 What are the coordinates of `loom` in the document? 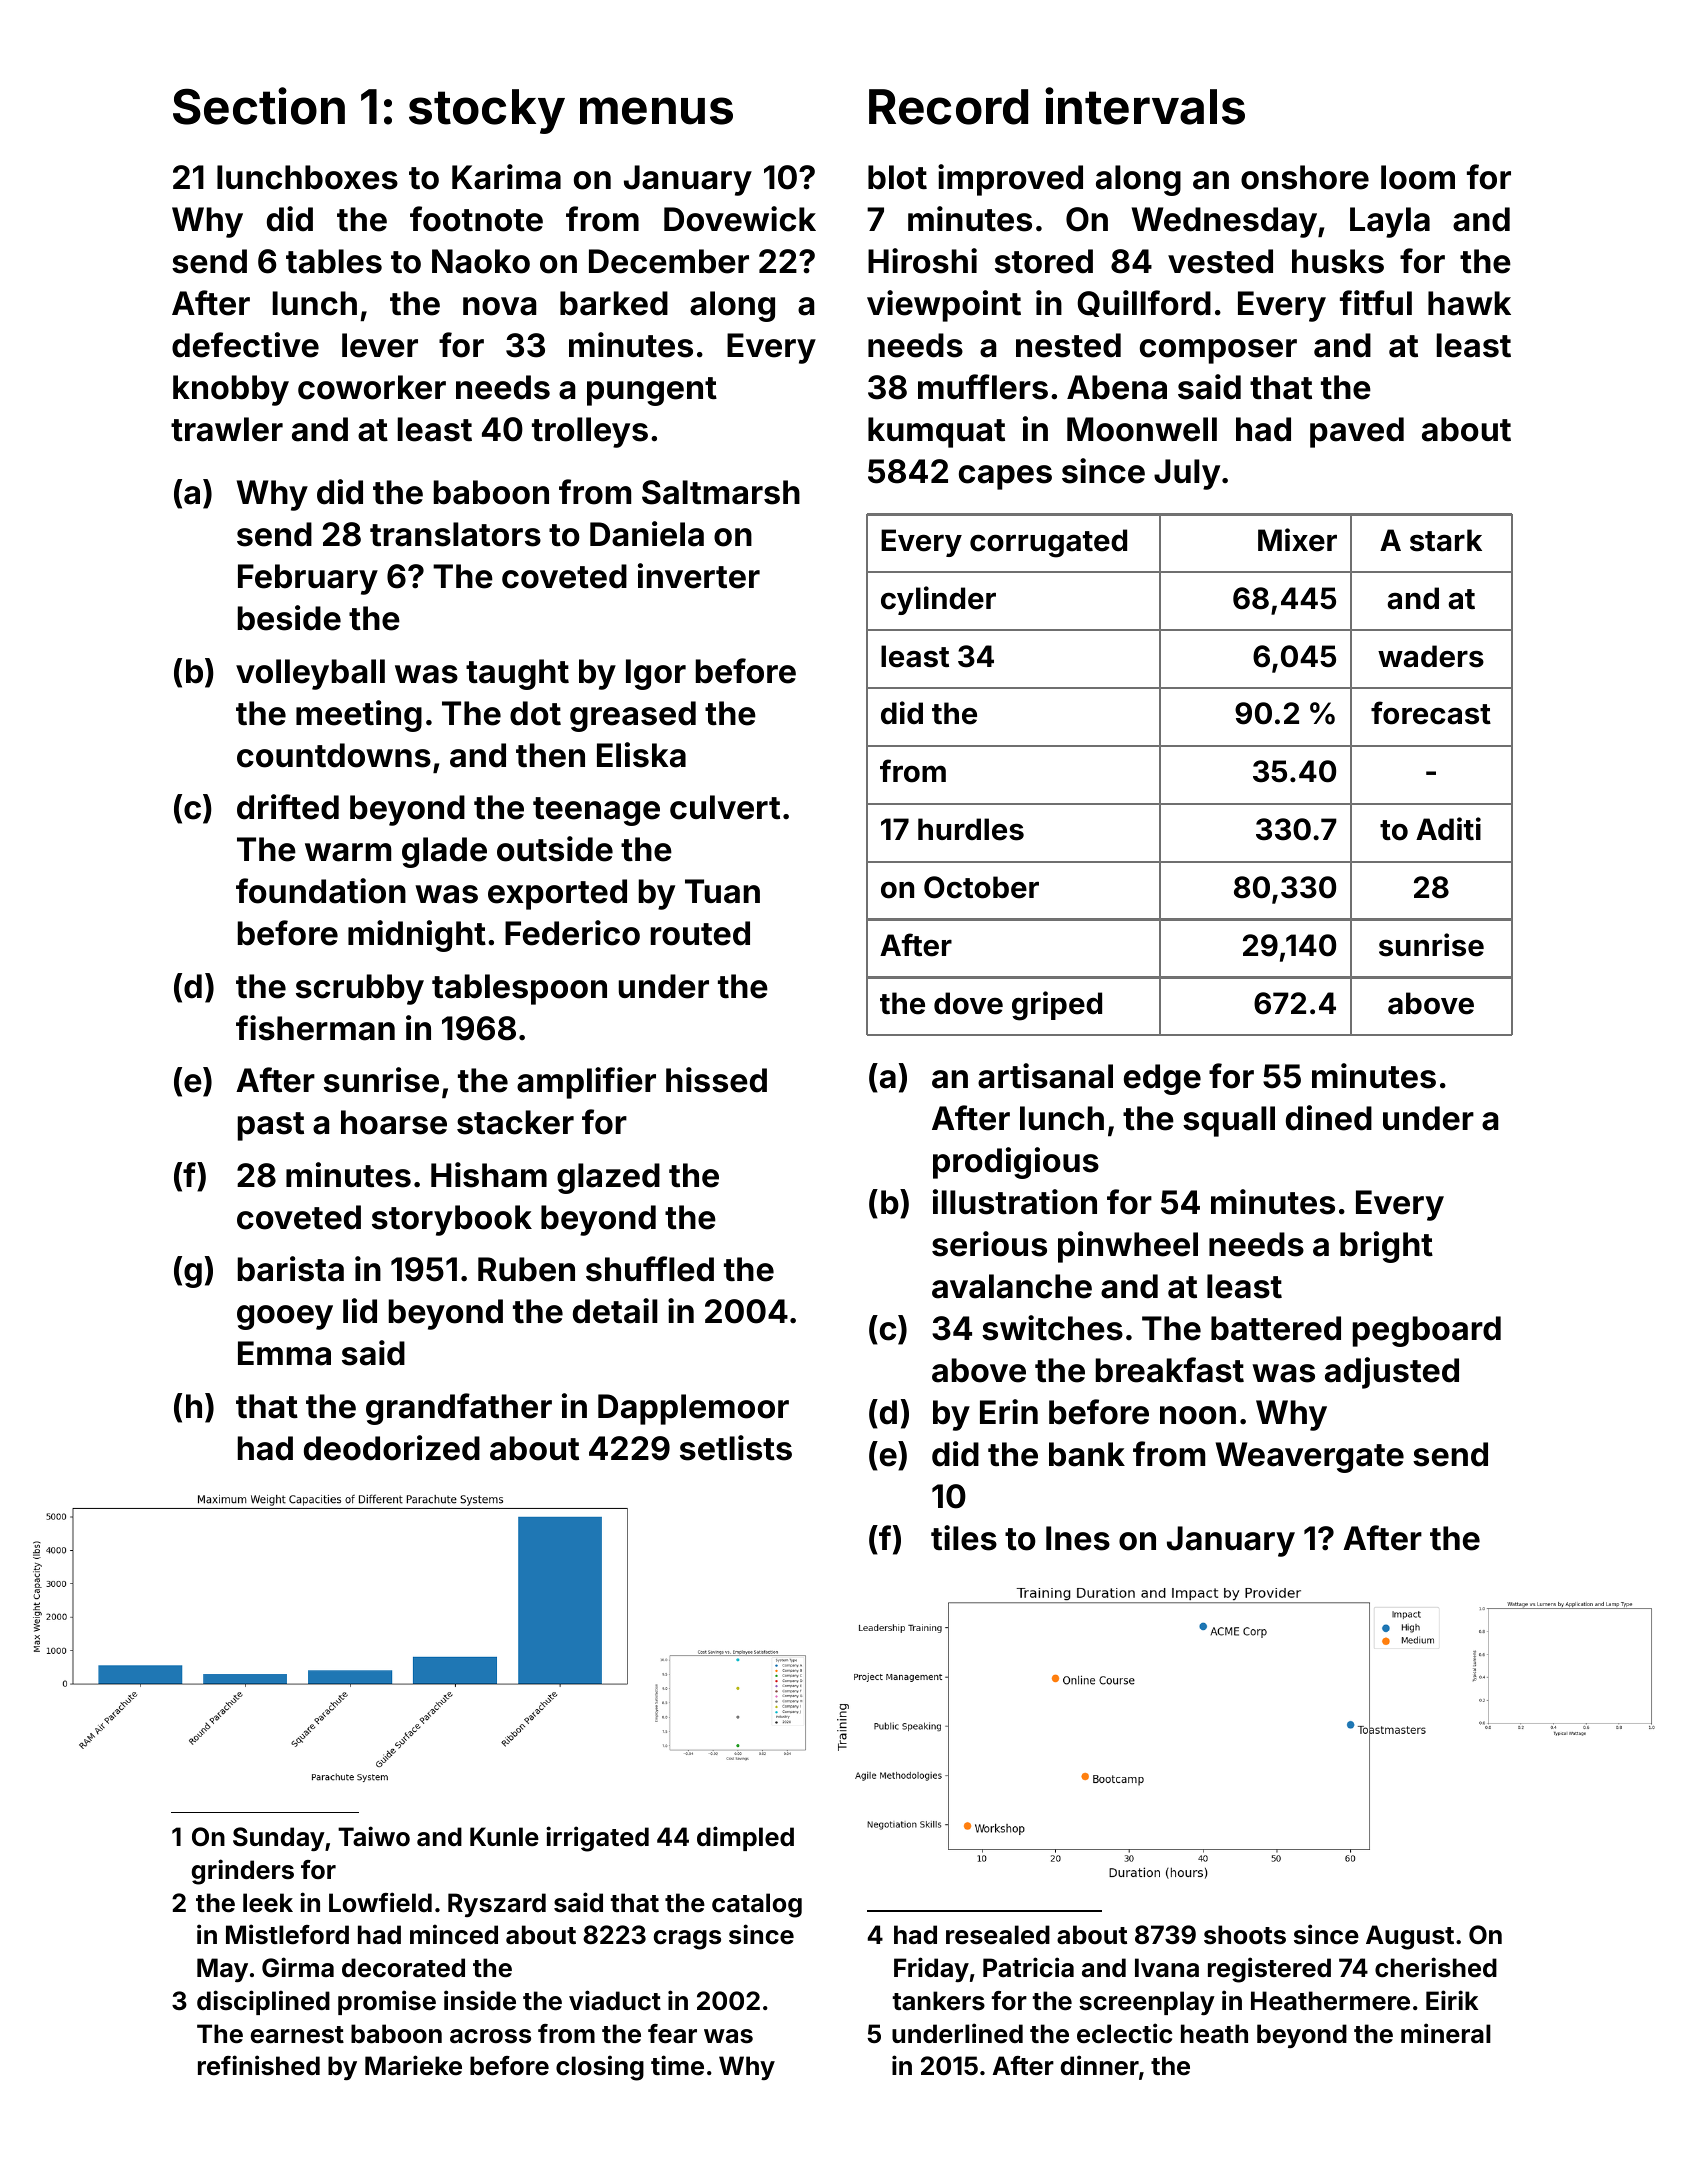 It's located at (1418, 177).
